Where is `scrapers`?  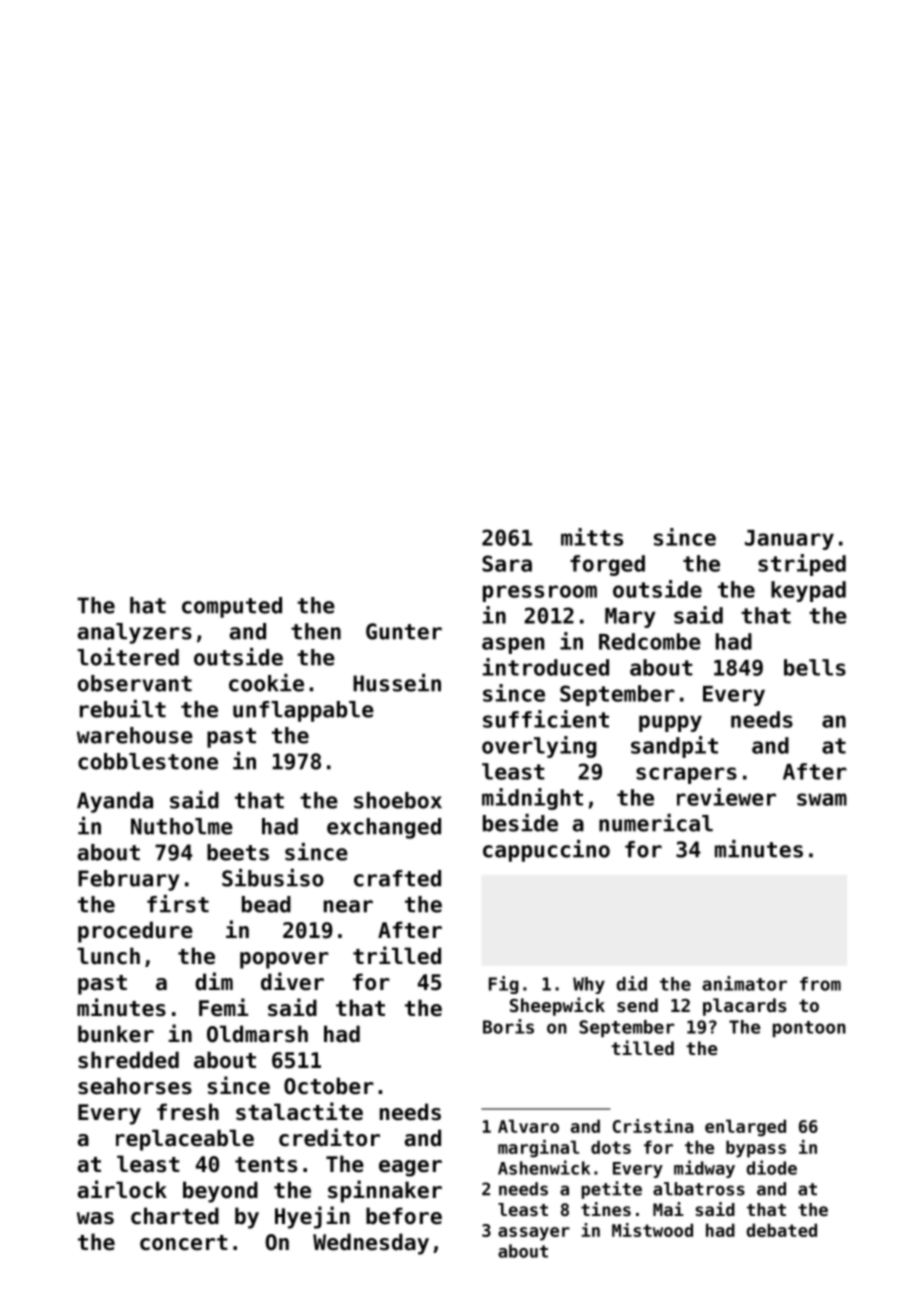 scrapers is located at coordinates (686, 775).
